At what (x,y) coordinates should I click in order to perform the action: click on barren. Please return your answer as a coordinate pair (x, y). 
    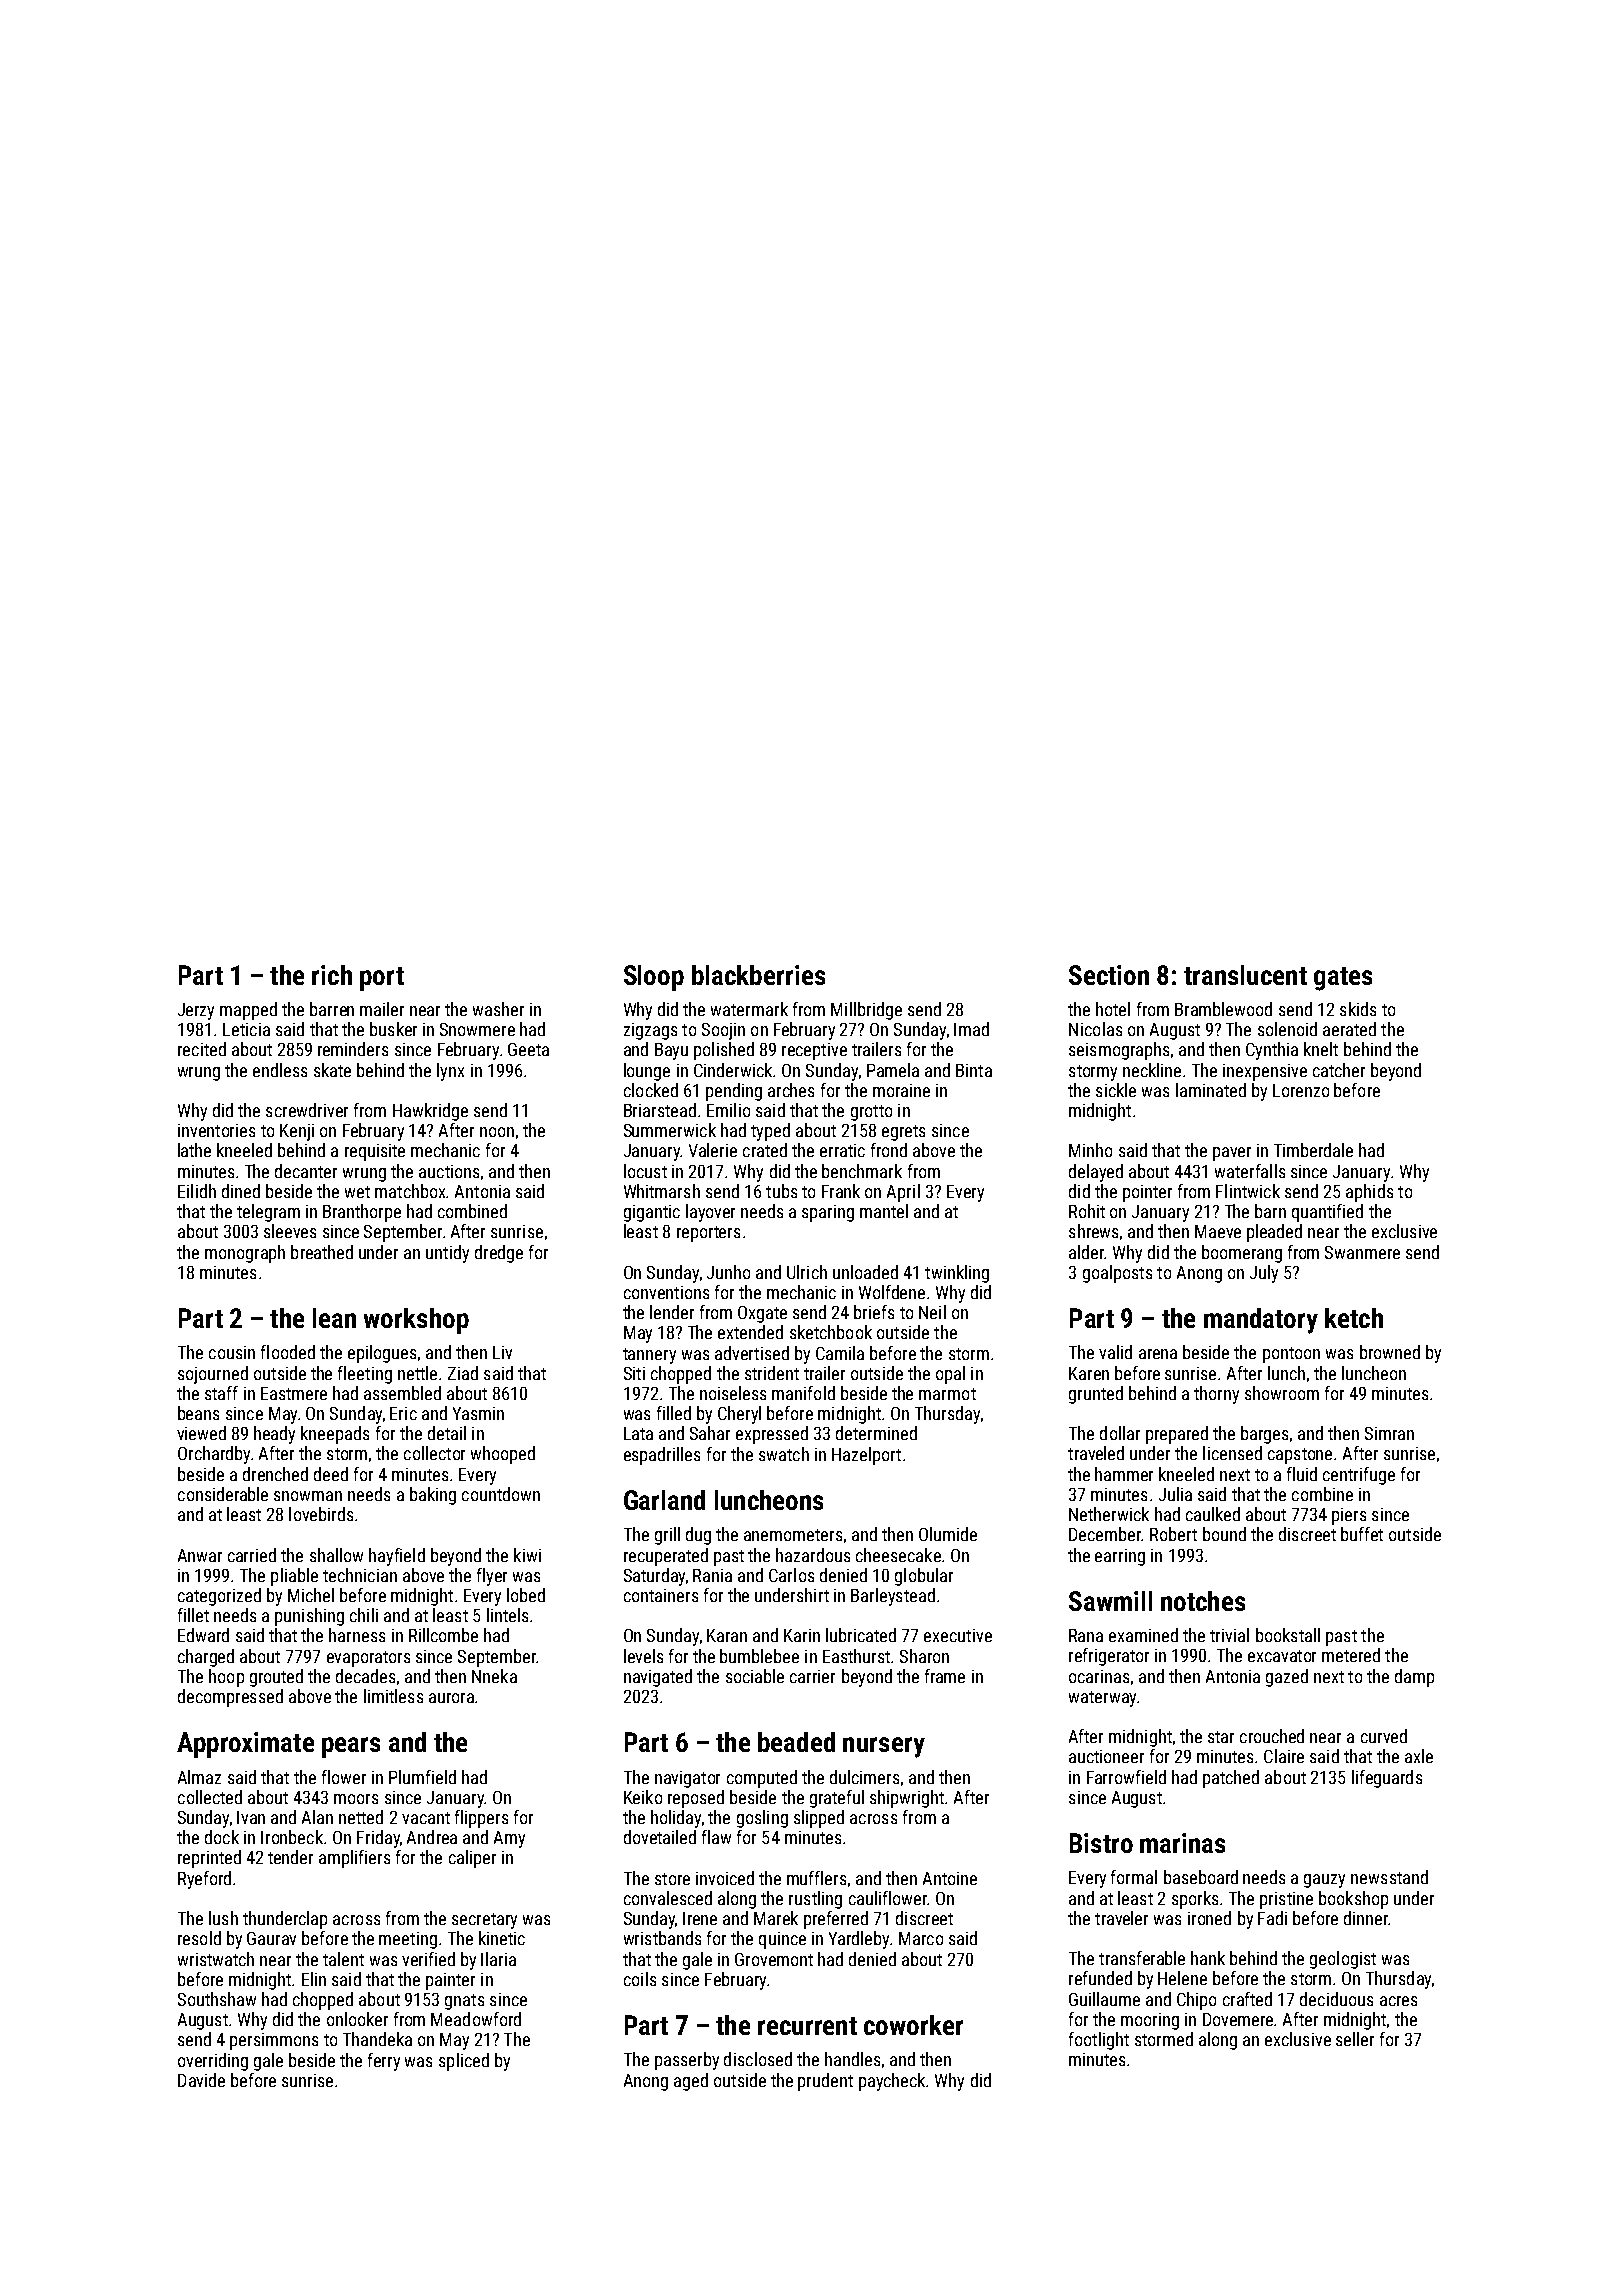
    Looking at the image, I should click on (332, 1009).
